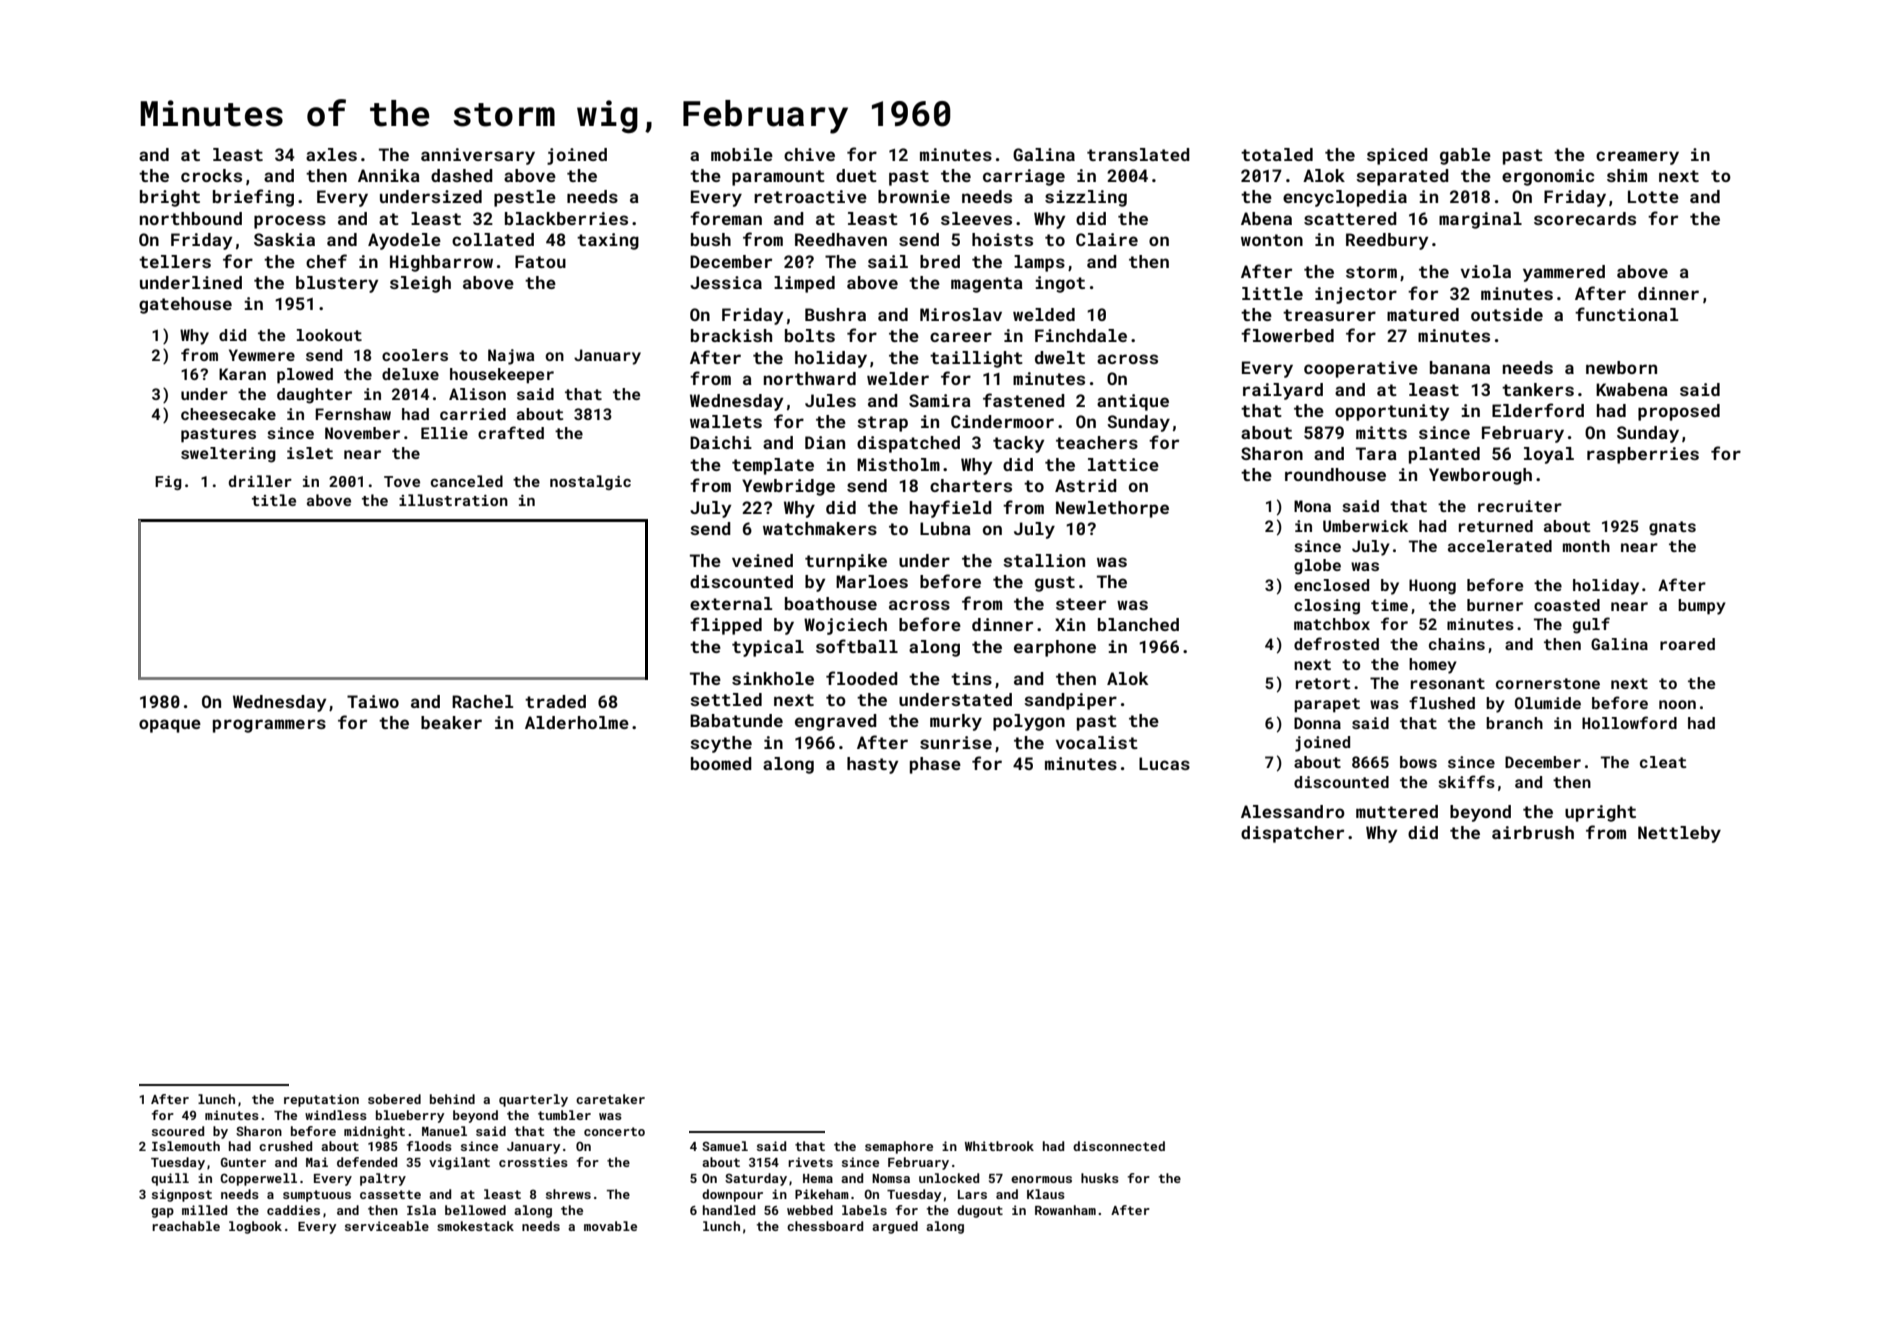 This document has width=1889, height=1336. I want to click on airbrush, so click(1533, 832).
